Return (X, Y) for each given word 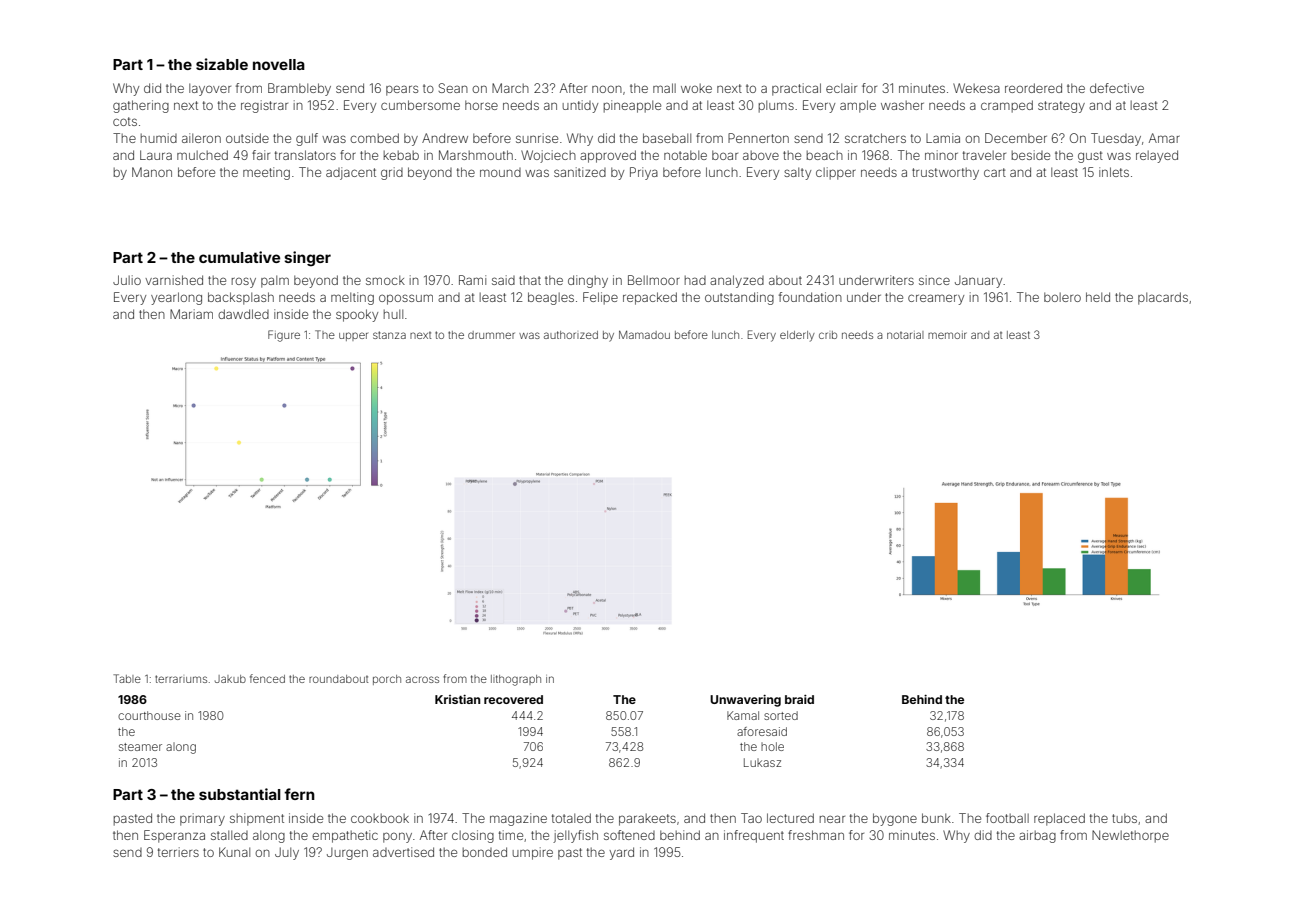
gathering (141, 106)
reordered (1033, 88)
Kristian (457, 699)
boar (725, 155)
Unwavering (745, 701)
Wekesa (976, 88)
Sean (453, 88)
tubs (1124, 818)
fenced (267, 678)
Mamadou (644, 335)
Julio (127, 280)
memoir (947, 335)
